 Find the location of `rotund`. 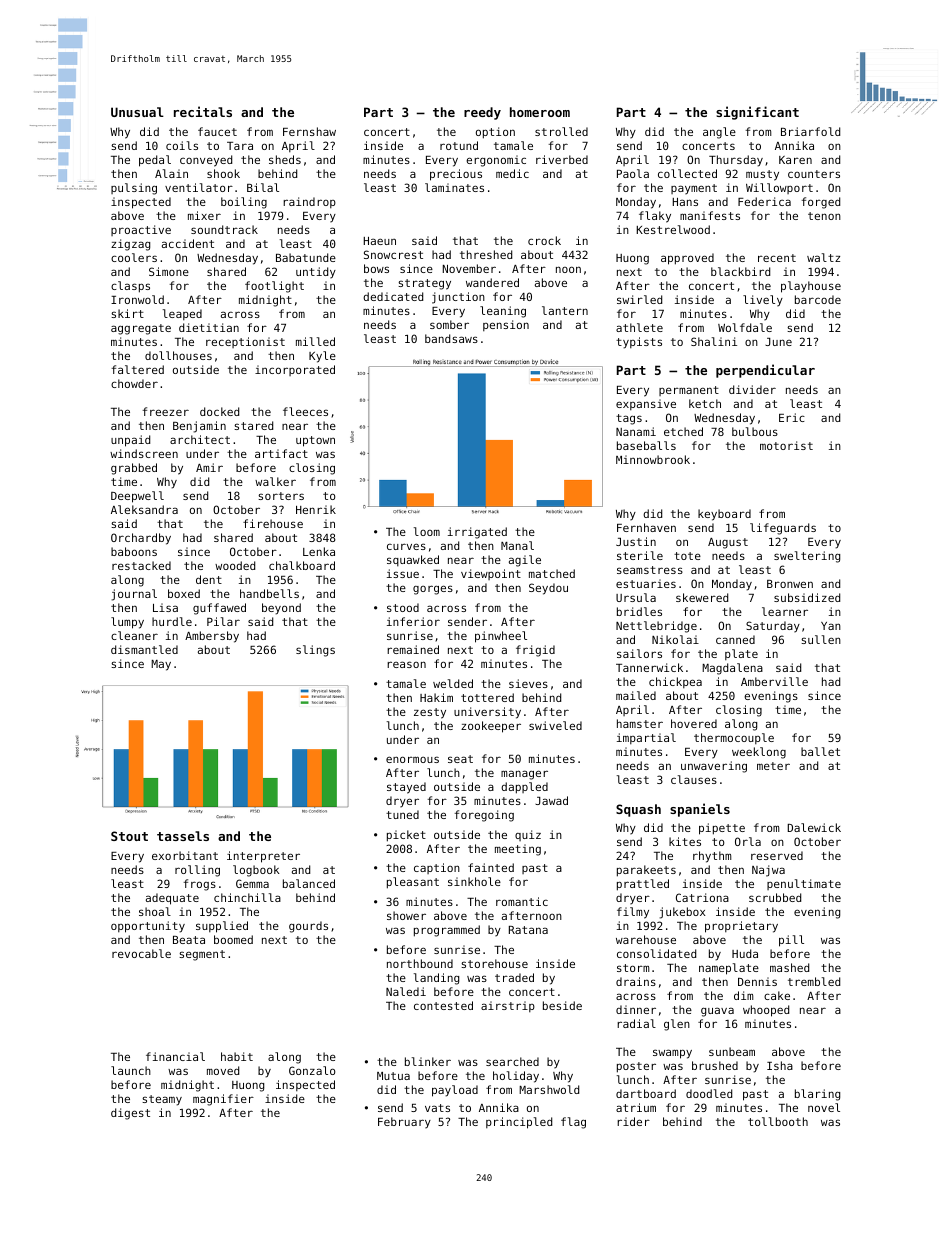

rotund is located at coordinates (459, 145).
